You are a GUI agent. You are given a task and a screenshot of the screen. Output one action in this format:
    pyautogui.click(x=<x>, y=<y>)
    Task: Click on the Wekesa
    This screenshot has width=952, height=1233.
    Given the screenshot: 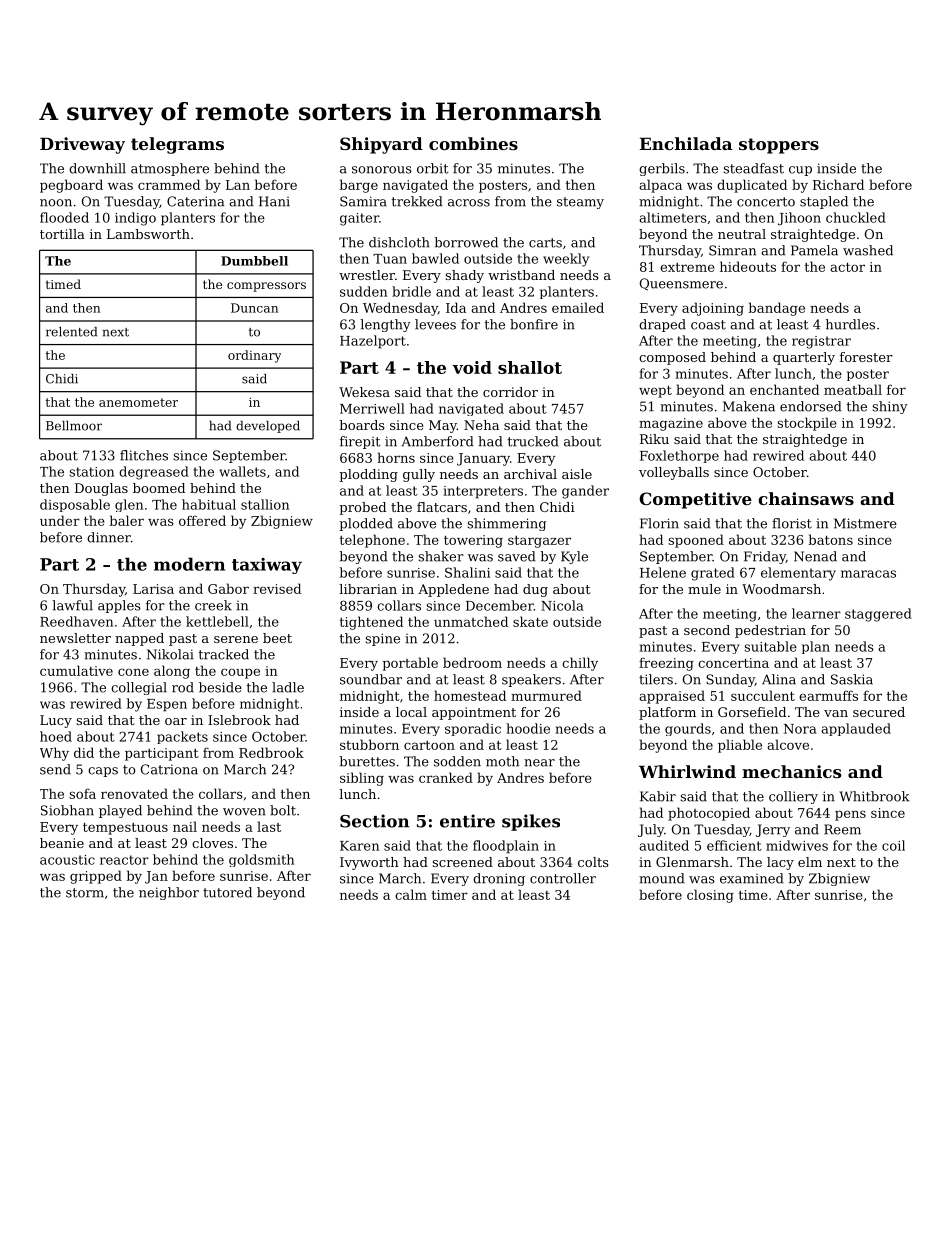 What is the action you would take?
    pyautogui.click(x=364, y=392)
